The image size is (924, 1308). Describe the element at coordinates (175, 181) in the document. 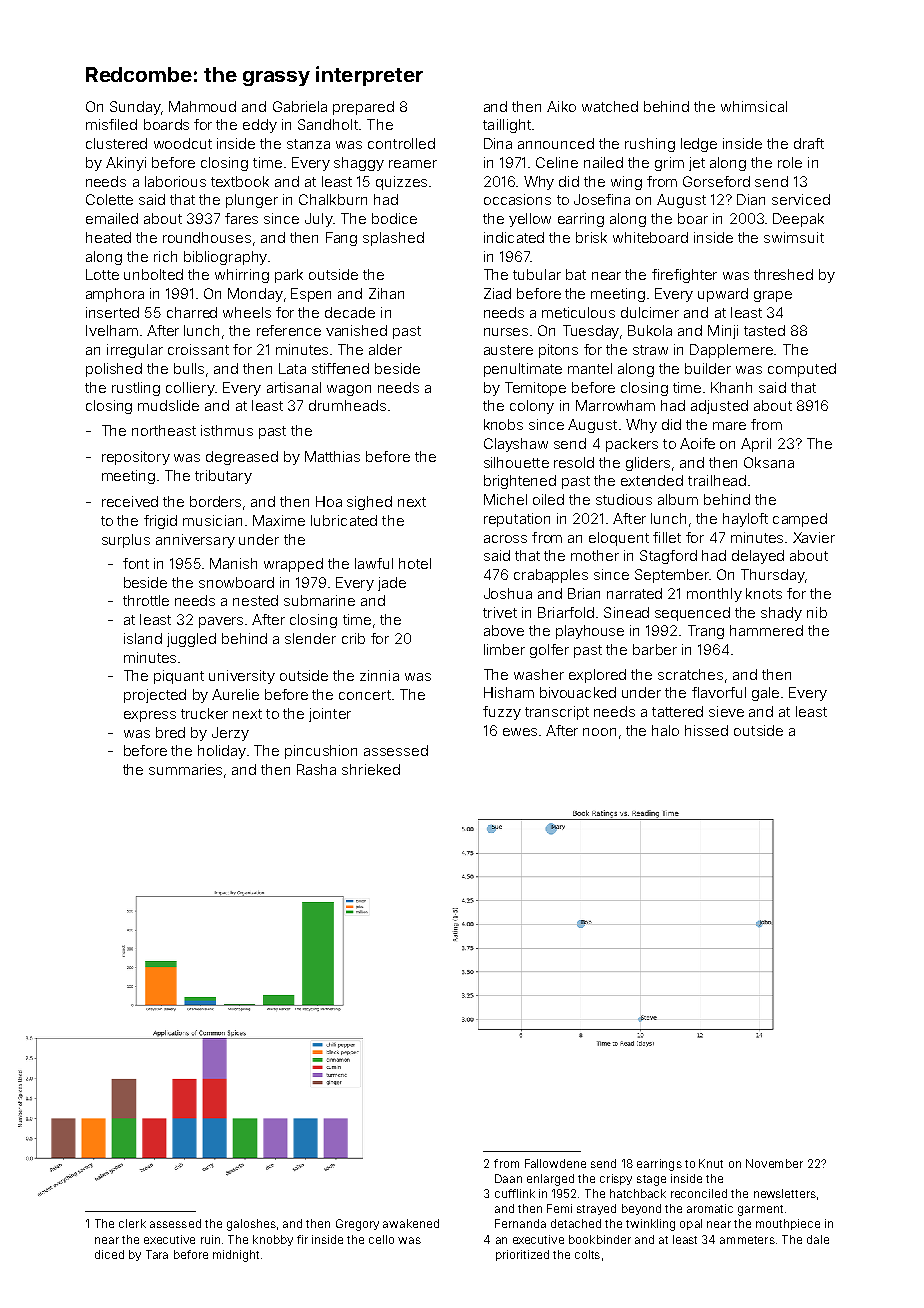

I see `laborious` at that location.
